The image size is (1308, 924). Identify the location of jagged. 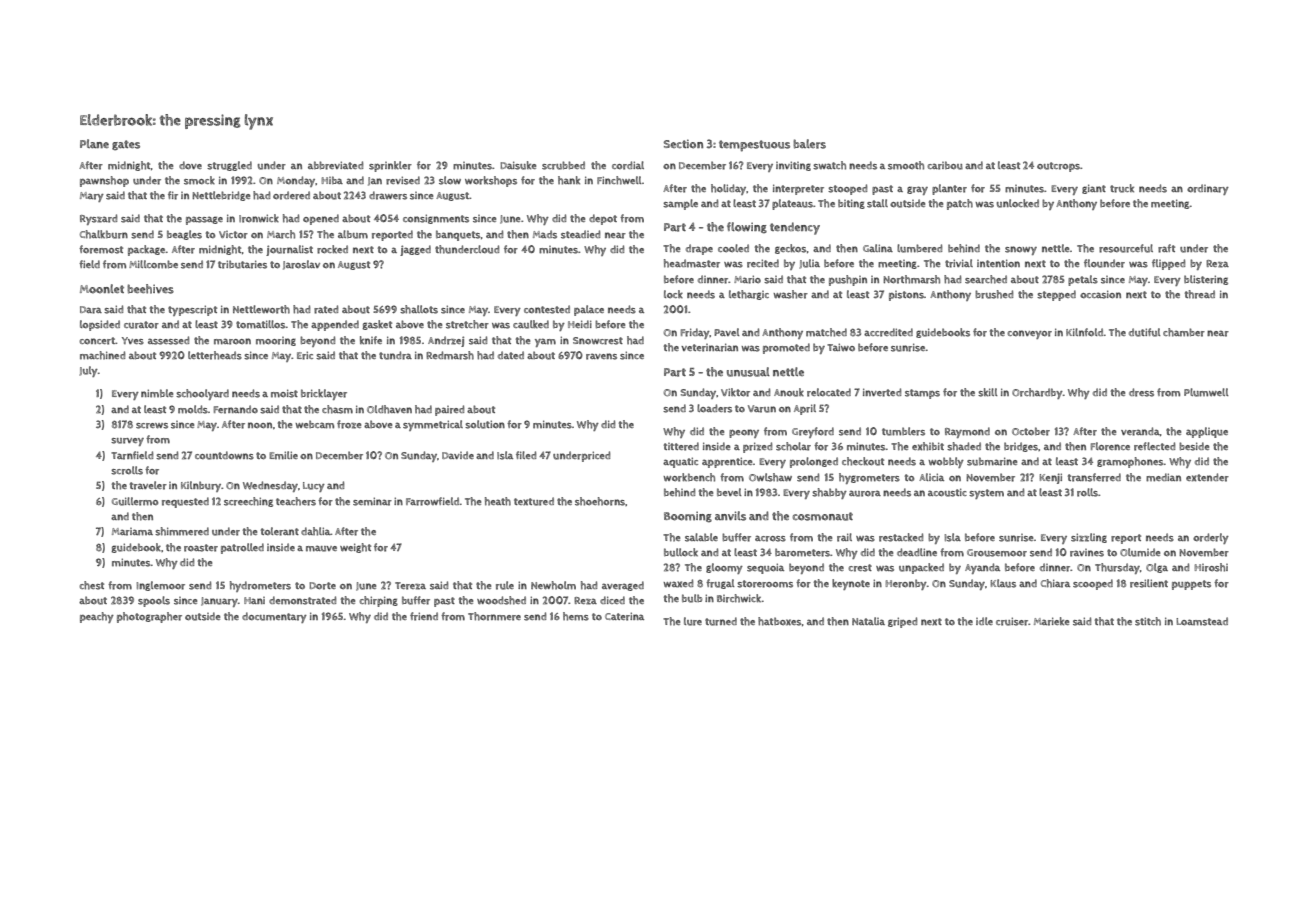
(415, 250).
